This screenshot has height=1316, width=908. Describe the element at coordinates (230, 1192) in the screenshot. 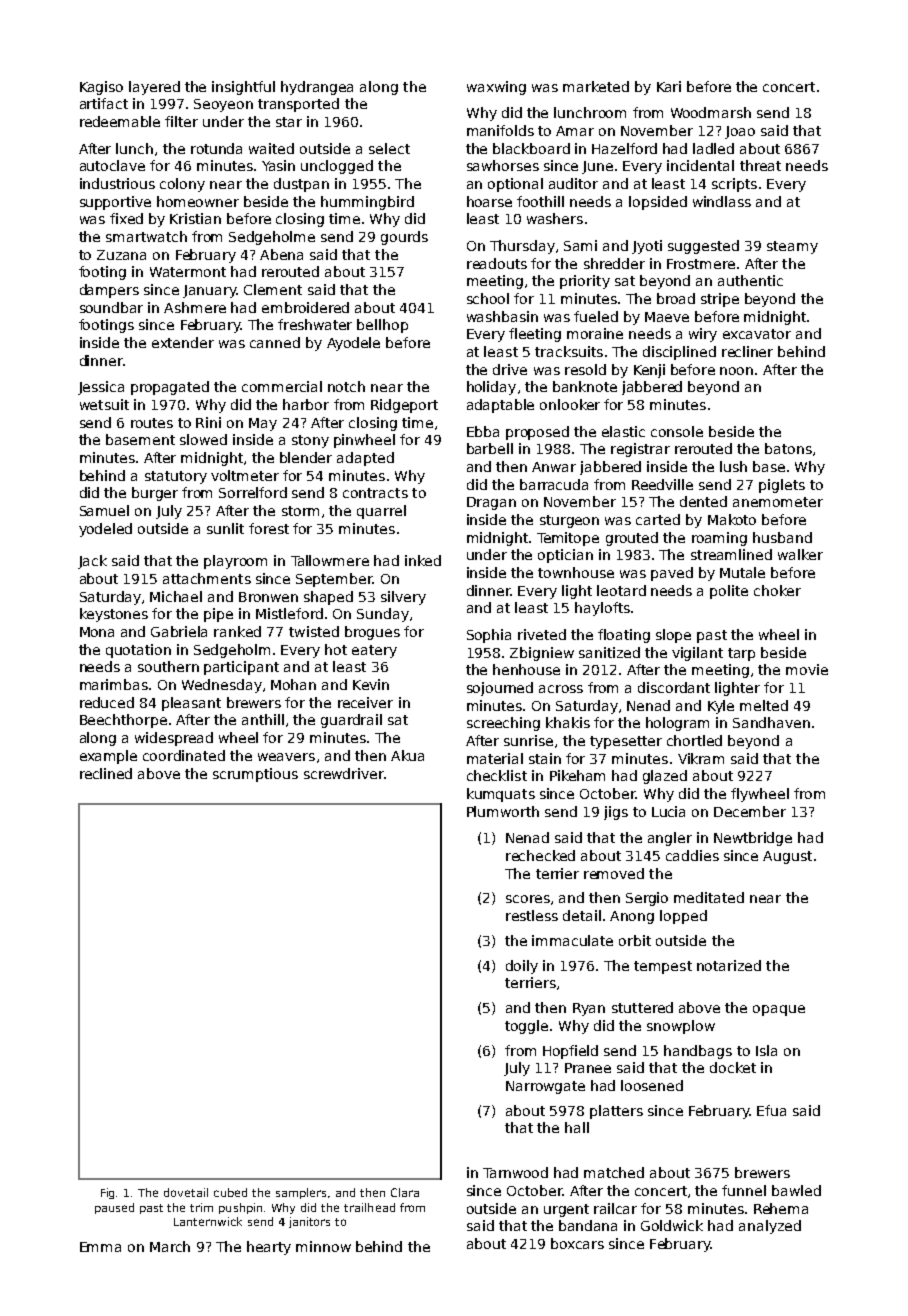

I see `cubed` at that location.
